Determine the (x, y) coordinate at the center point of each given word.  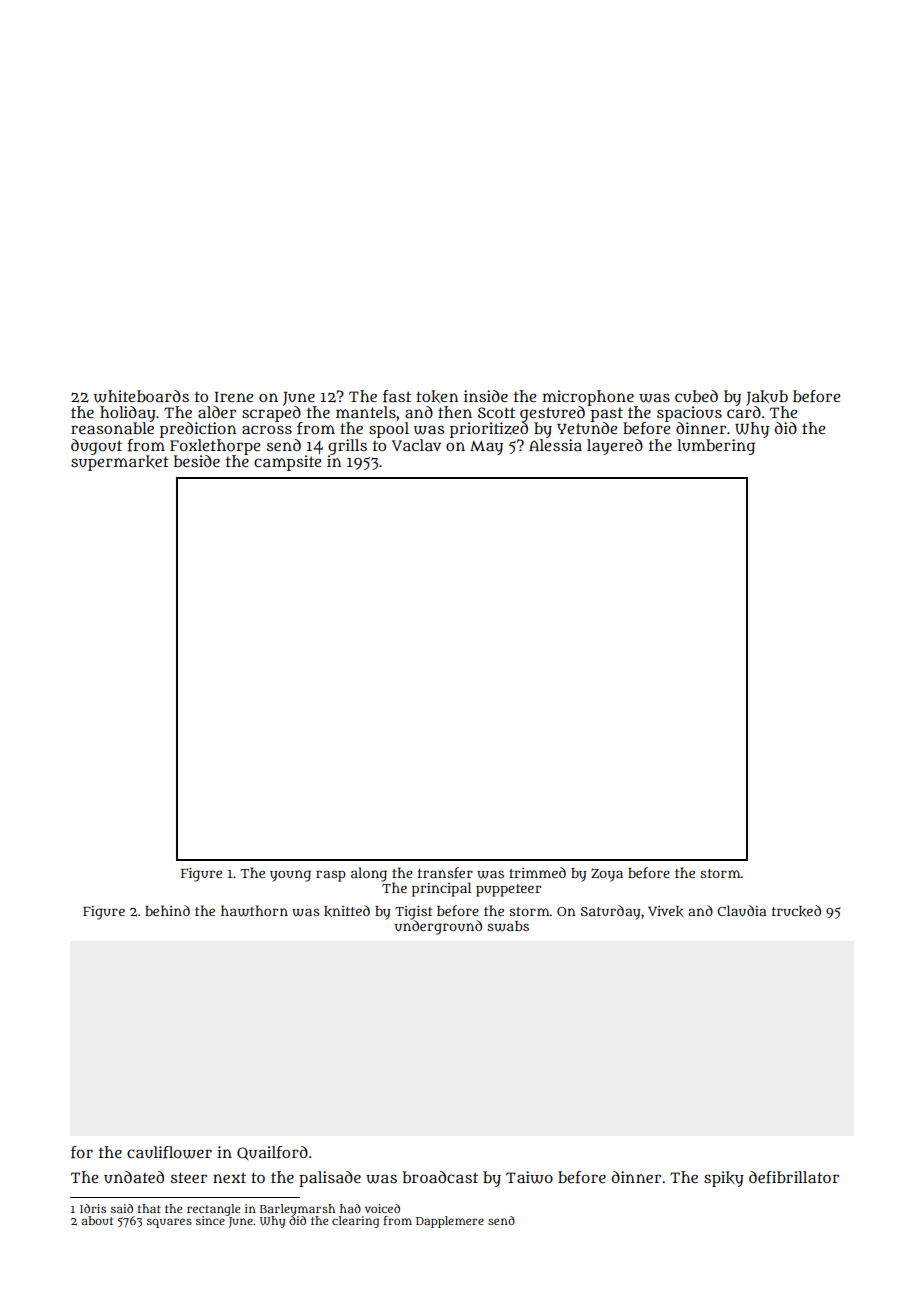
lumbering (716, 447)
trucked (796, 911)
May (486, 447)
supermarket (120, 463)
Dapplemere (450, 1222)
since (210, 1220)
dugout (96, 447)
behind (167, 910)
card (744, 412)
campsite (288, 463)
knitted (347, 911)
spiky (724, 1179)
